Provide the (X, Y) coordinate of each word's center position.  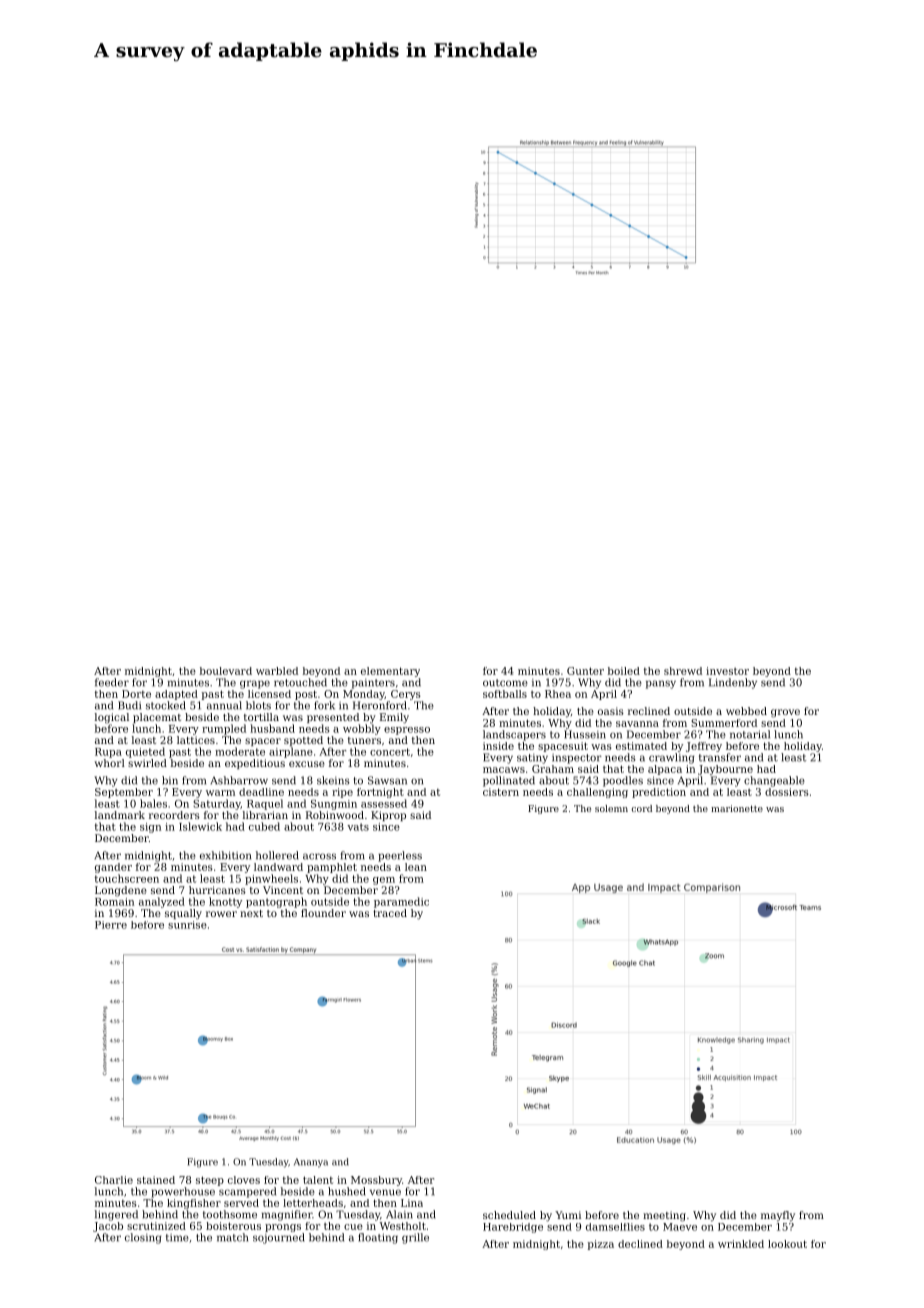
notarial (750, 734)
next (251, 913)
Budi (129, 705)
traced (390, 913)
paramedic (401, 902)
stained (156, 1180)
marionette (737, 808)
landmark (120, 815)
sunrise (187, 925)
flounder (323, 913)
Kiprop (388, 816)
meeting (664, 1216)
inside (498, 746)
